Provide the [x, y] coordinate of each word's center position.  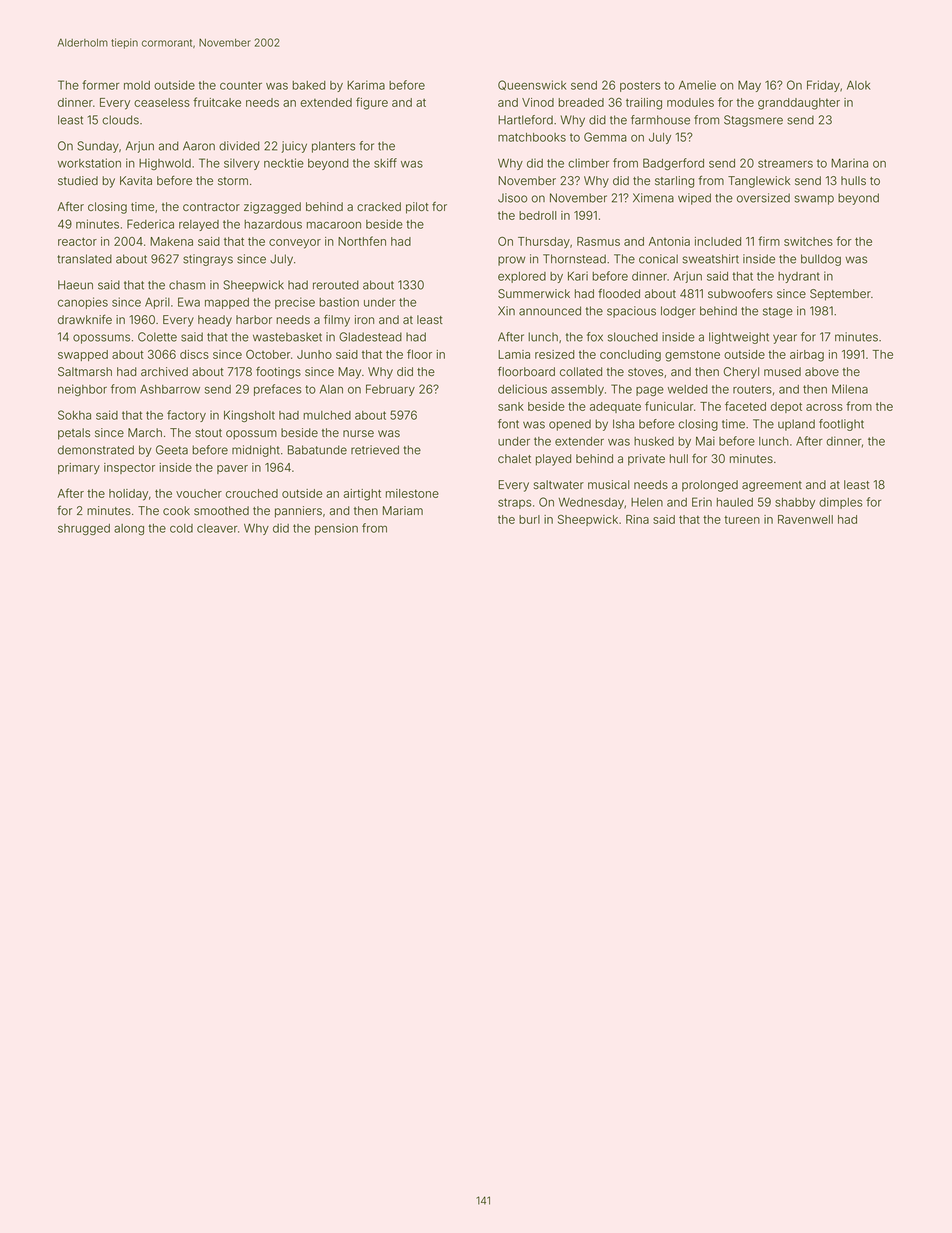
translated [84, 259]
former [100, 85]
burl [529, 519]
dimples [841, 503]
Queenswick [532, 85]
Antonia [669, 241]
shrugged [84, 529]
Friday [823, 86]
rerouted [336, 285]
